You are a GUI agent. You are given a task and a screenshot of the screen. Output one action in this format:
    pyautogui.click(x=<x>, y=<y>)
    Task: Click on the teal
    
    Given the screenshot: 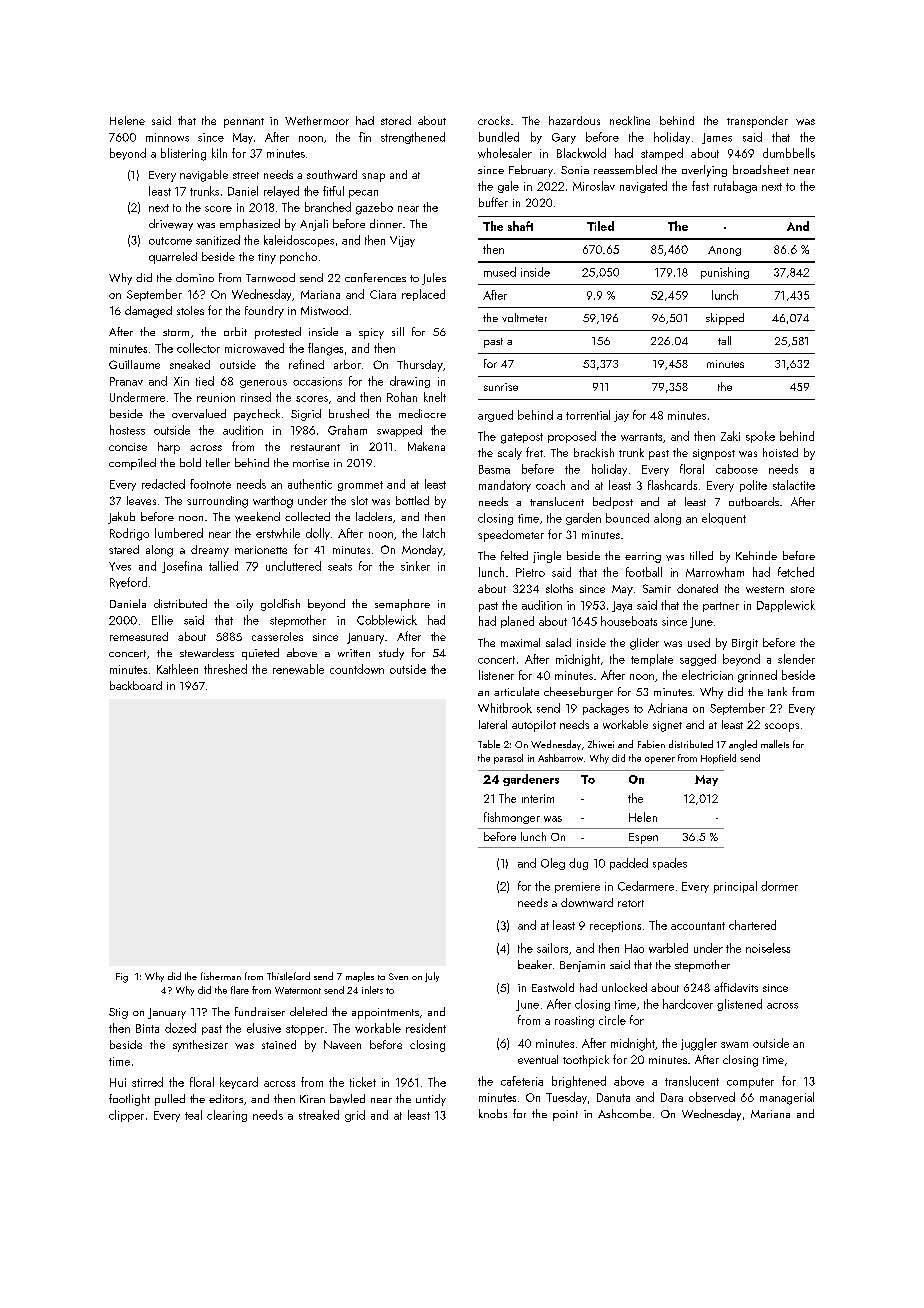 What is the action you would take?
    pyautogui.click(x=193, y=1115)
